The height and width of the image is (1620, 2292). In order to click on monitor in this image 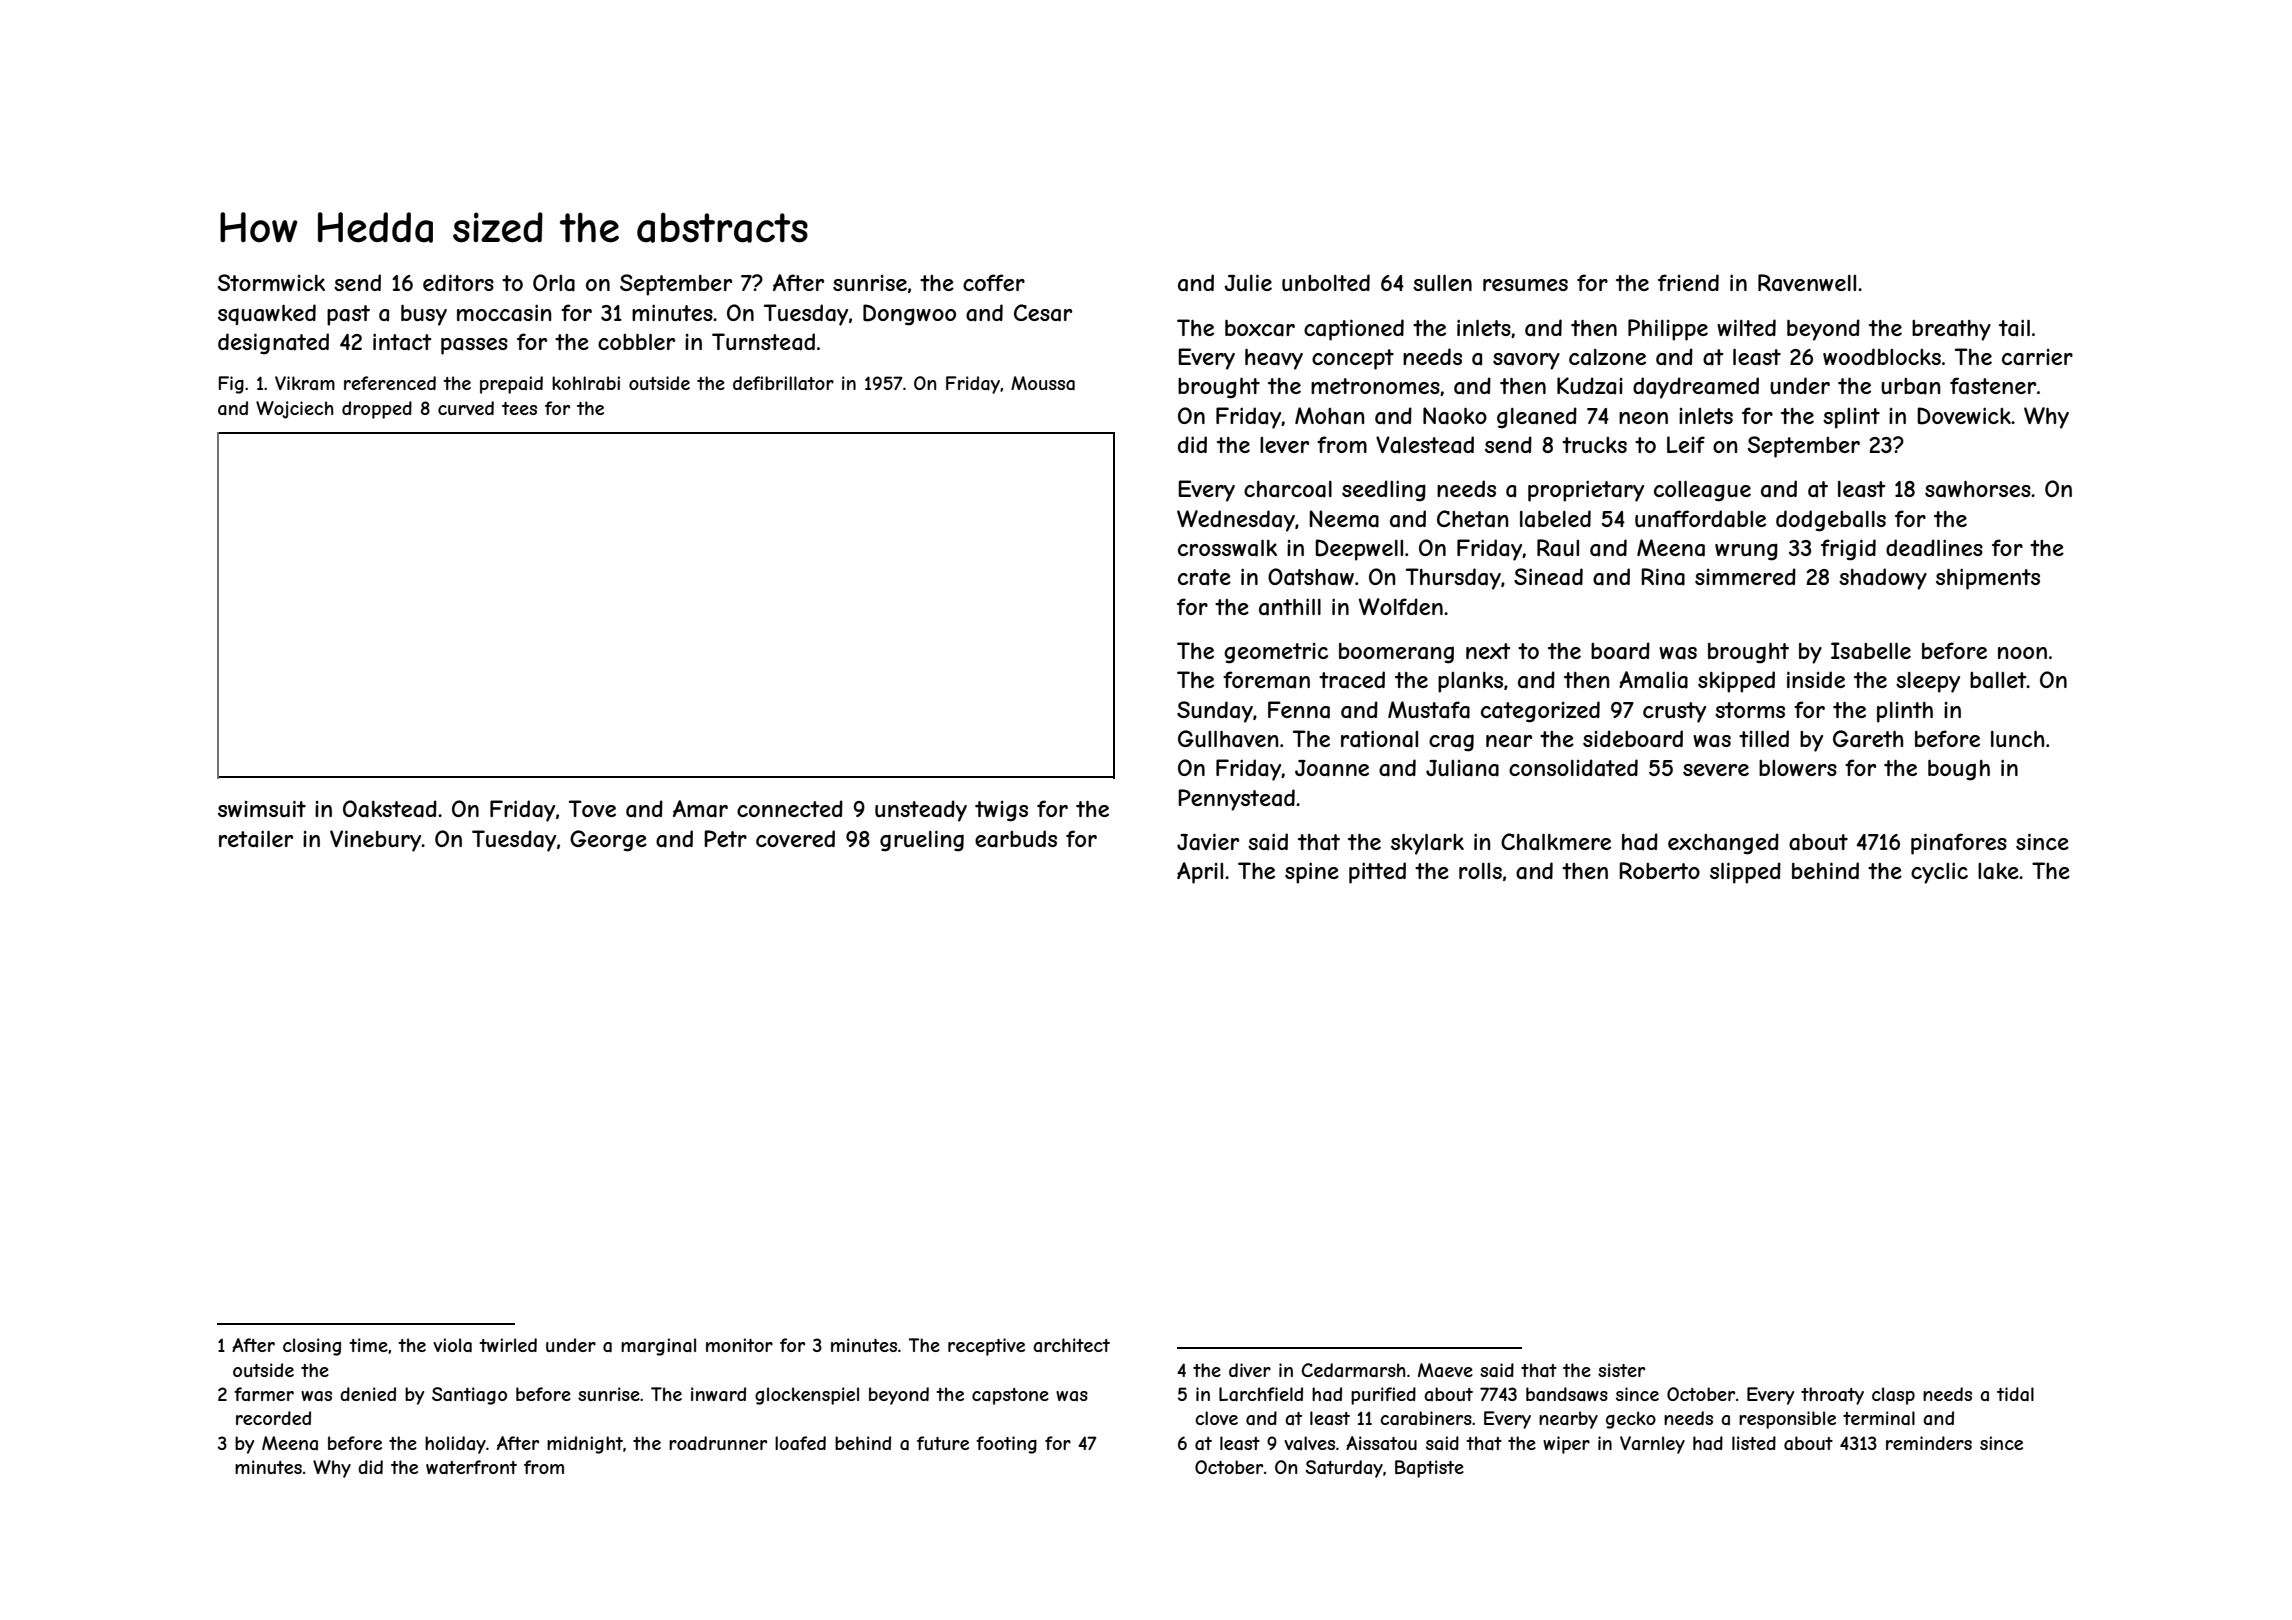, I will do `click(739, 1345)`.
